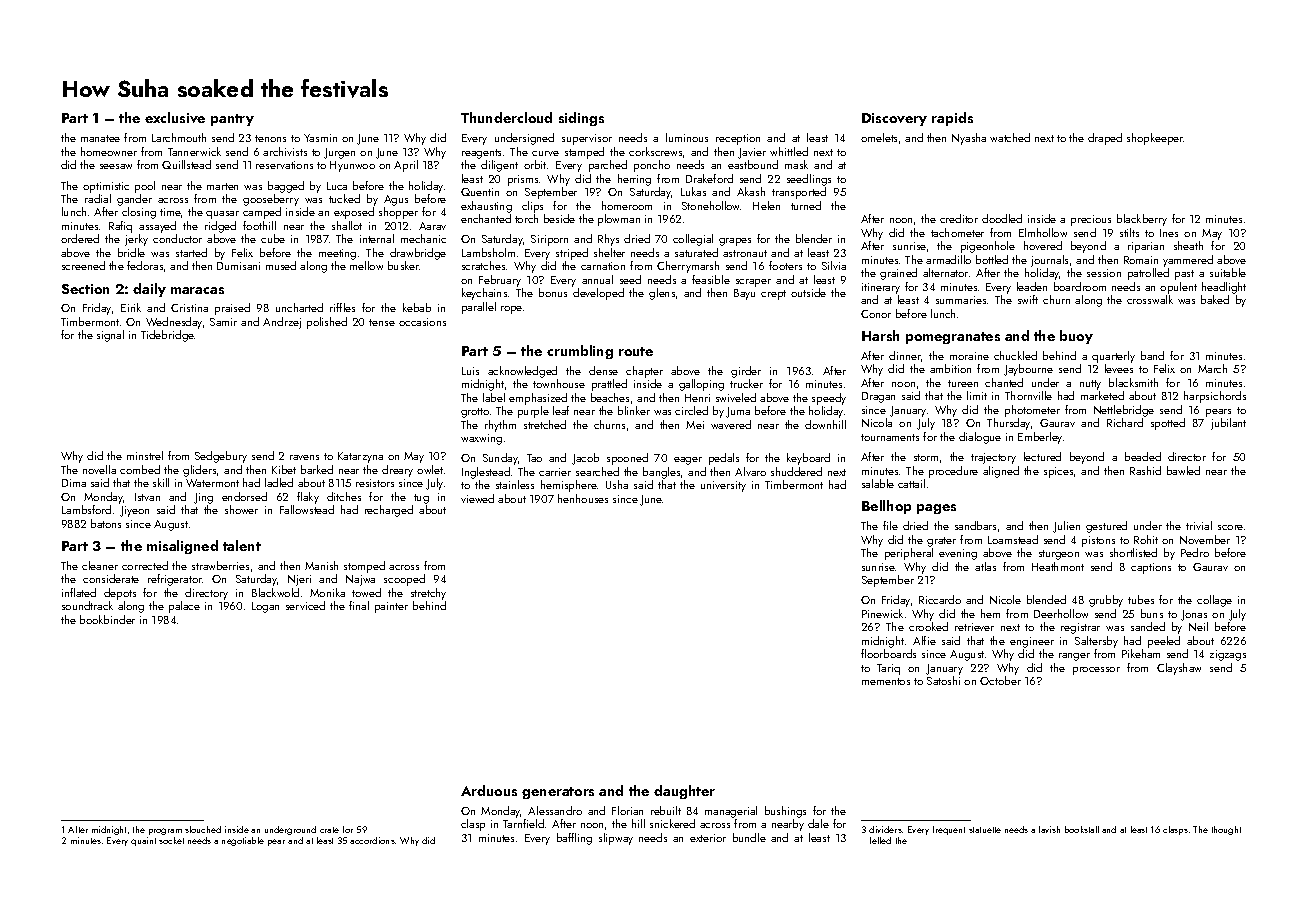  Describe the element at coordinates (1155, 139) in the screenshot. I see `shopkeeper` at that location.
